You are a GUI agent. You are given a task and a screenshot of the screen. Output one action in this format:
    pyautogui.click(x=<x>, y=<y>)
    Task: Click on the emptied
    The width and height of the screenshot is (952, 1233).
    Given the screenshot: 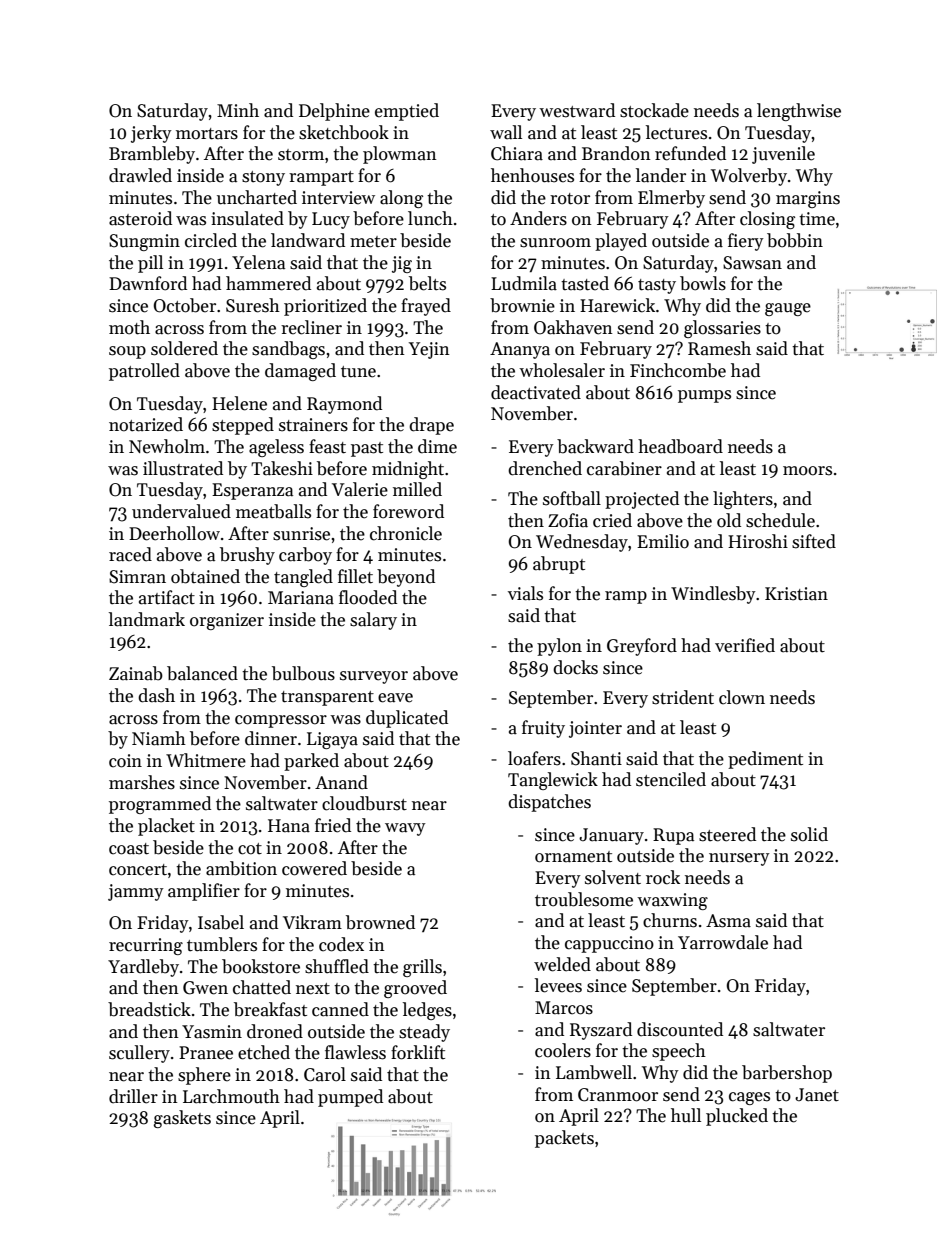 What is the action you would take?
    pyautogui.click(x=407, y=112)
